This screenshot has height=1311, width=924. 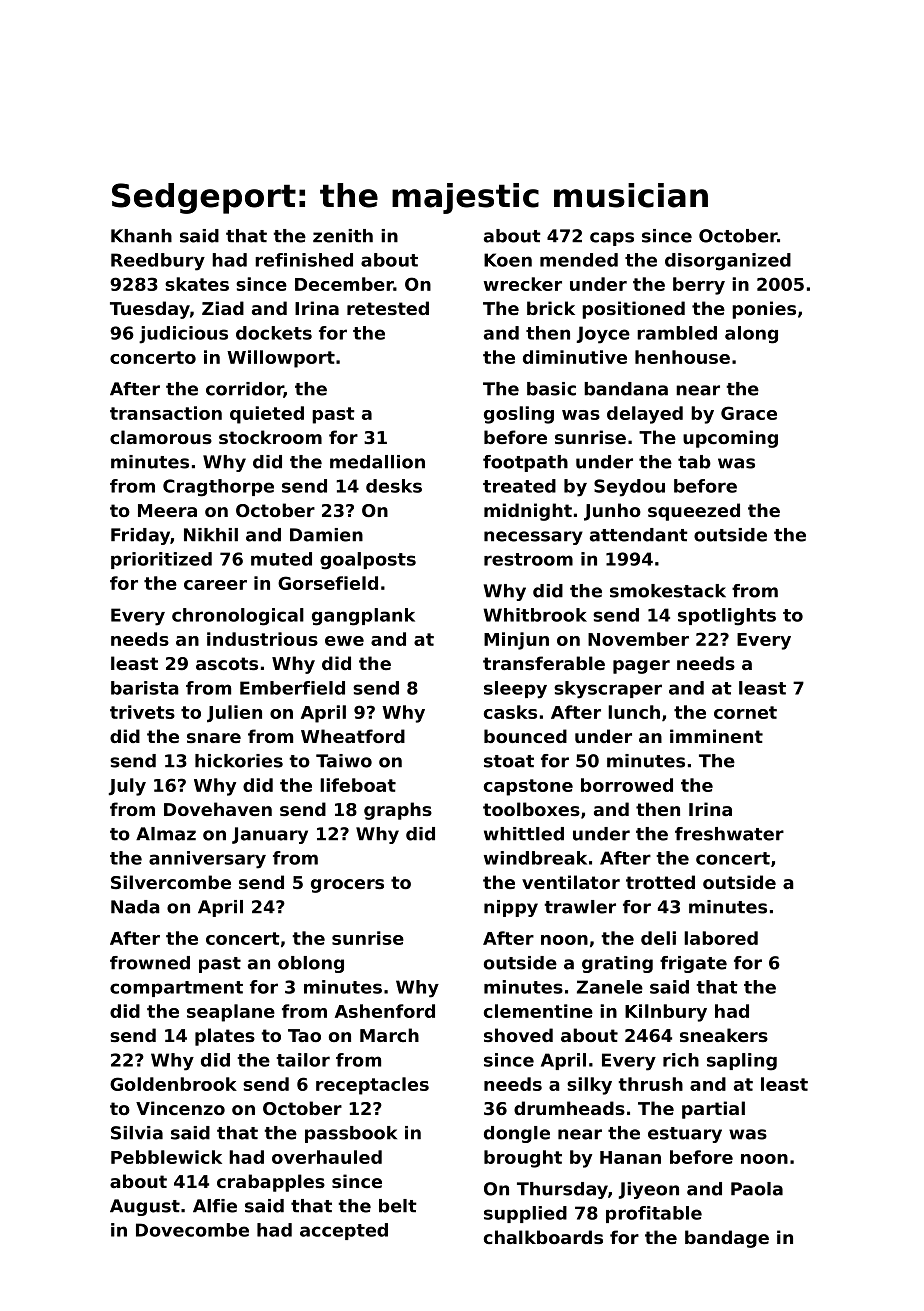 What do you see at coordinates (311, 964) in the screenshot?
I see `oblong` at bounding box center [311, 964].
